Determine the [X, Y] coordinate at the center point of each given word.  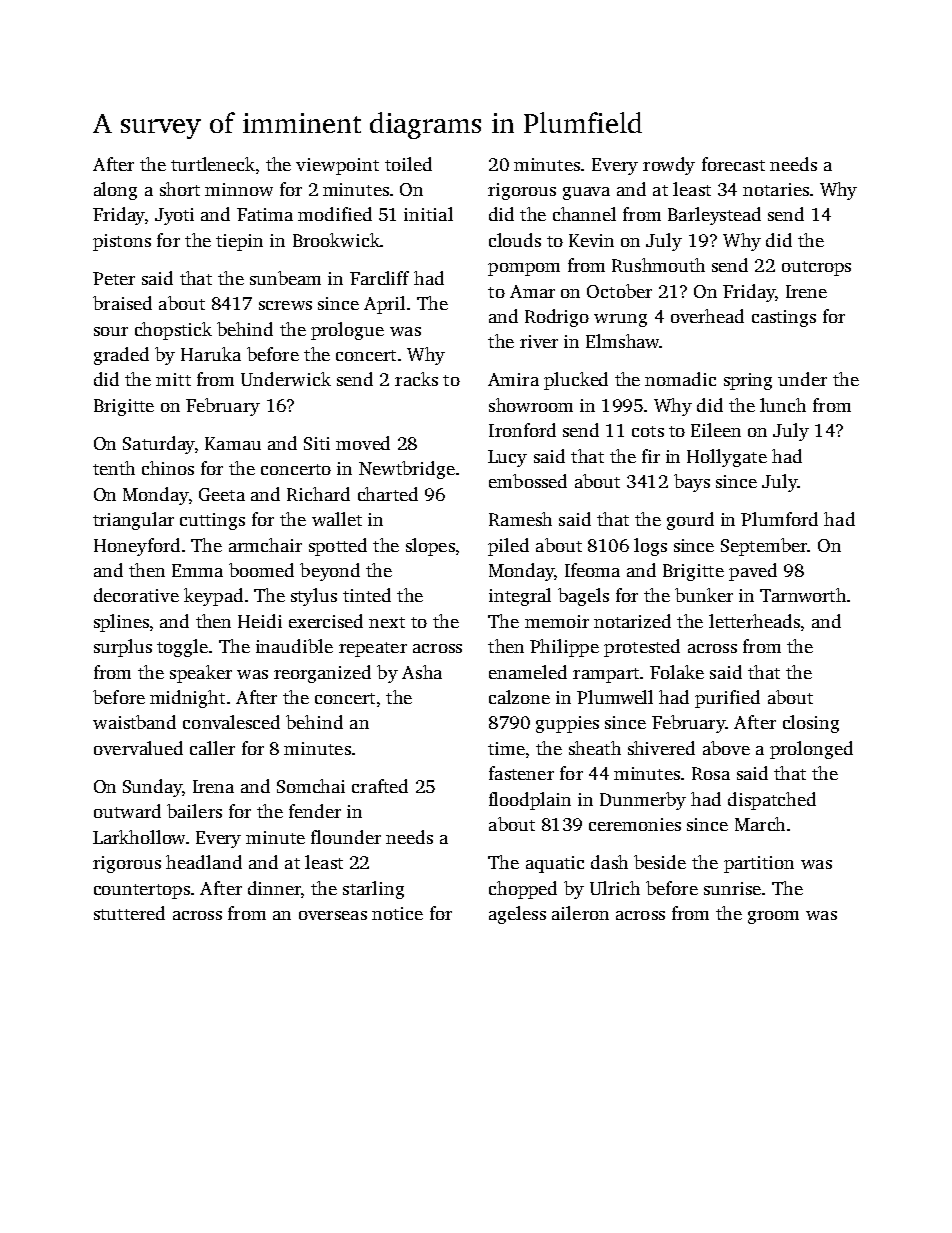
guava [586, 193]
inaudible [294, 646]
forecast [733, 164]
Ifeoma [592, 570]
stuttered [129, 913]
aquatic [555, 864]
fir [651, 456]
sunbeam [285, 278]
